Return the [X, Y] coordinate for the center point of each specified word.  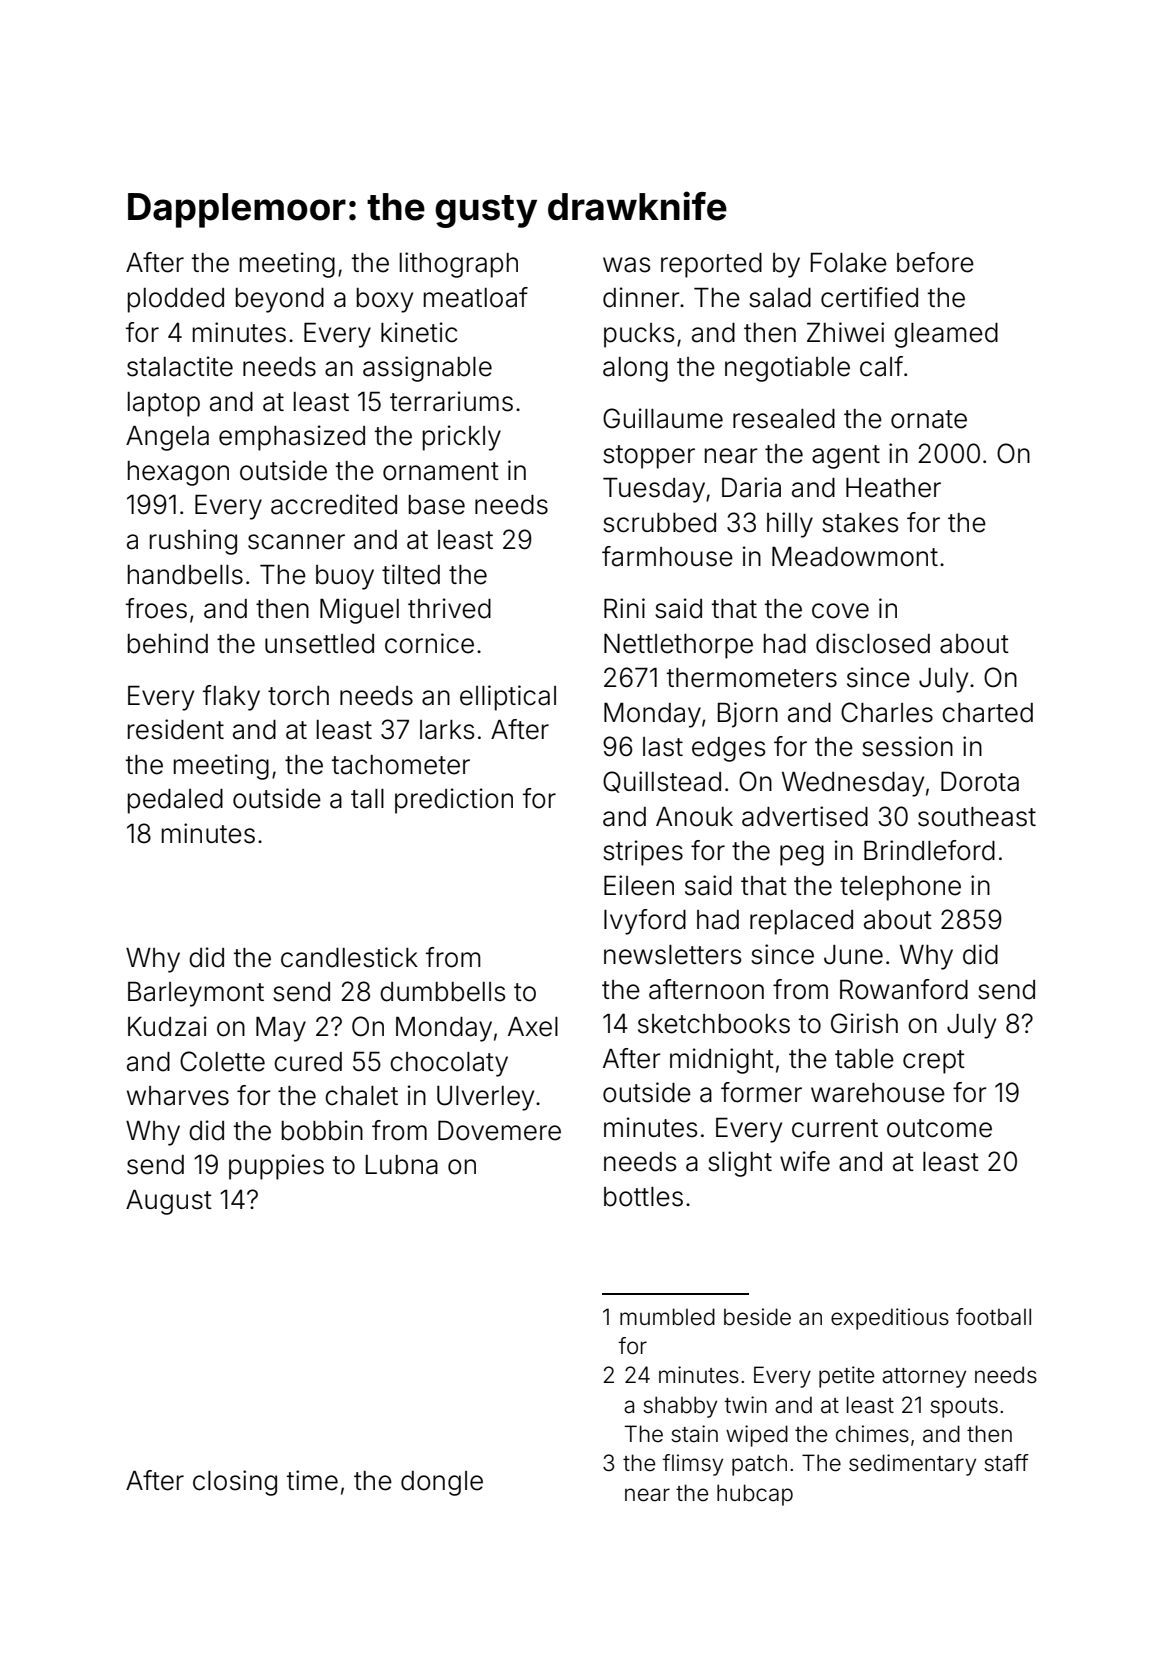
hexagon [178, 473]
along [635, 369]
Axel [533, 1027]
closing [235, 1483]
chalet [361, 1096]
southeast [977, 817]
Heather [893, 488]
